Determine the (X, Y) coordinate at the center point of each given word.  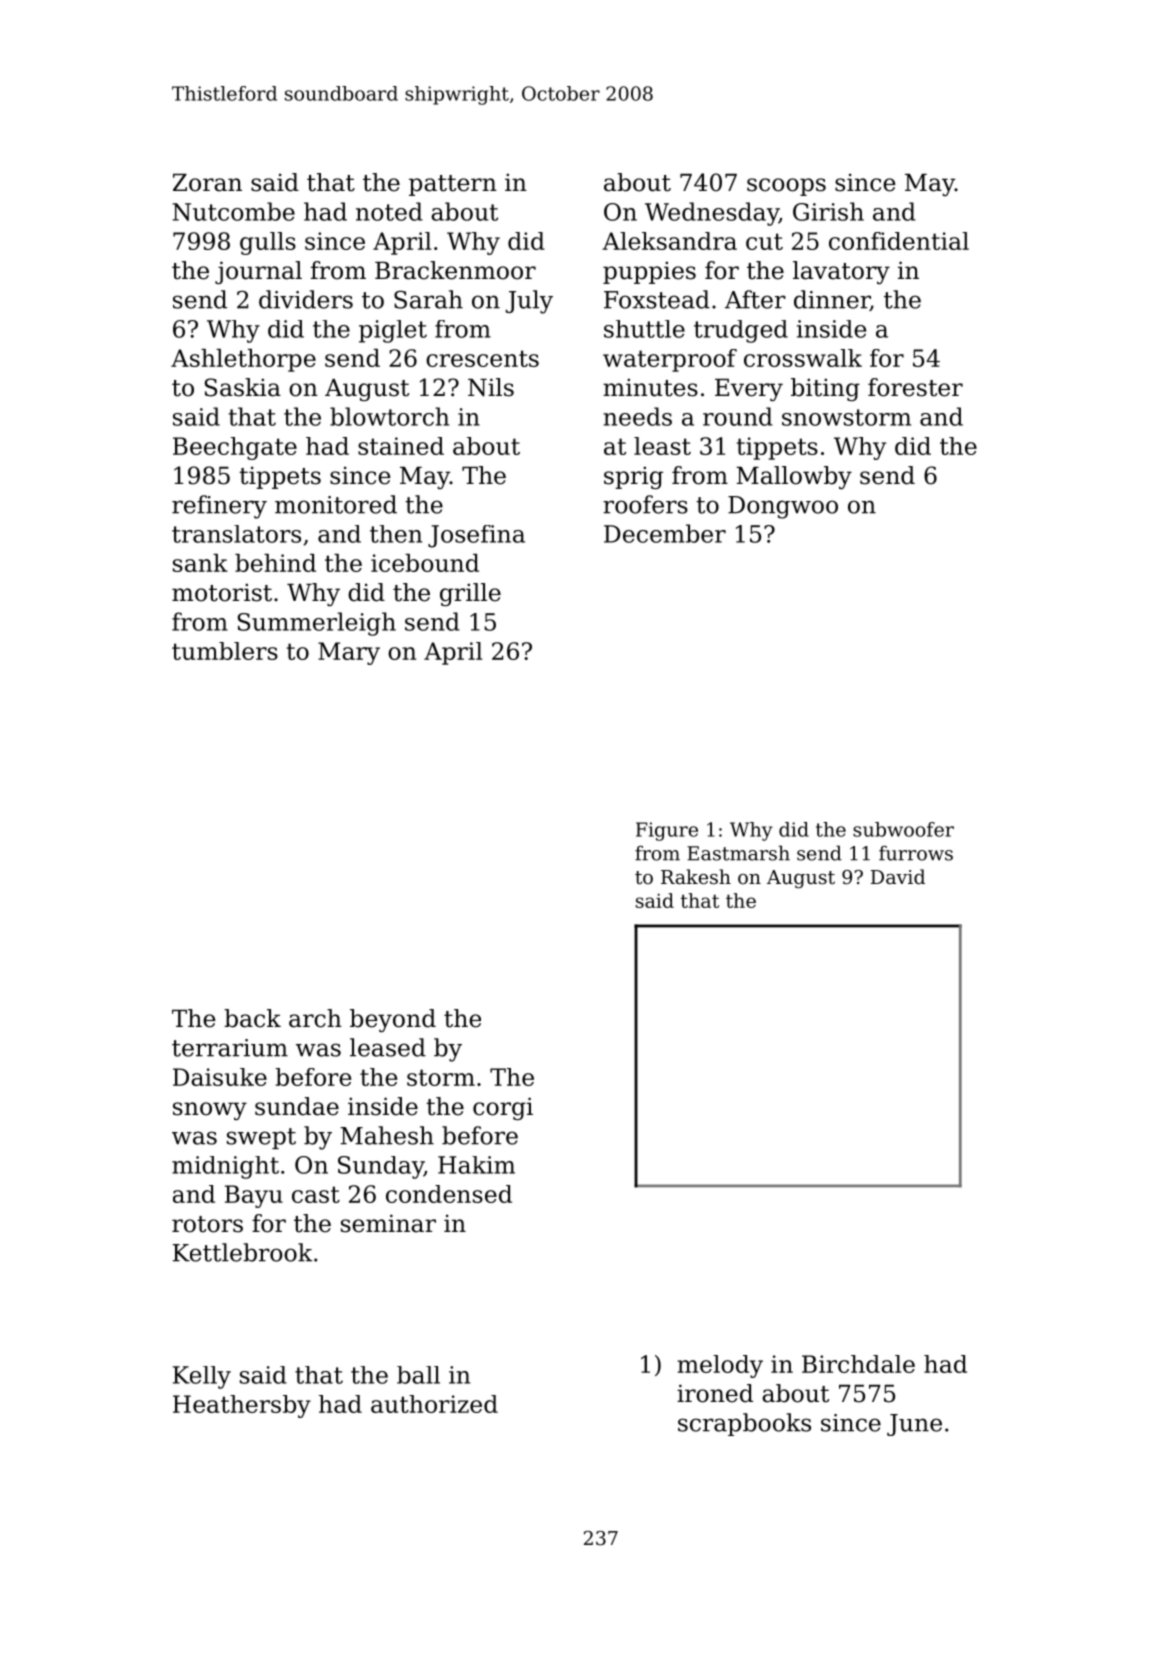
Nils (491, 387)
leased (388, 1047)
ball (418, 1375)
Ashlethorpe (243, 360)
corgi (503, 1108)
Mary (349, 653)
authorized (434, 1404)
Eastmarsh (738, 853)
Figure (667, 831)
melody (720, 1366)
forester (915, 387)
